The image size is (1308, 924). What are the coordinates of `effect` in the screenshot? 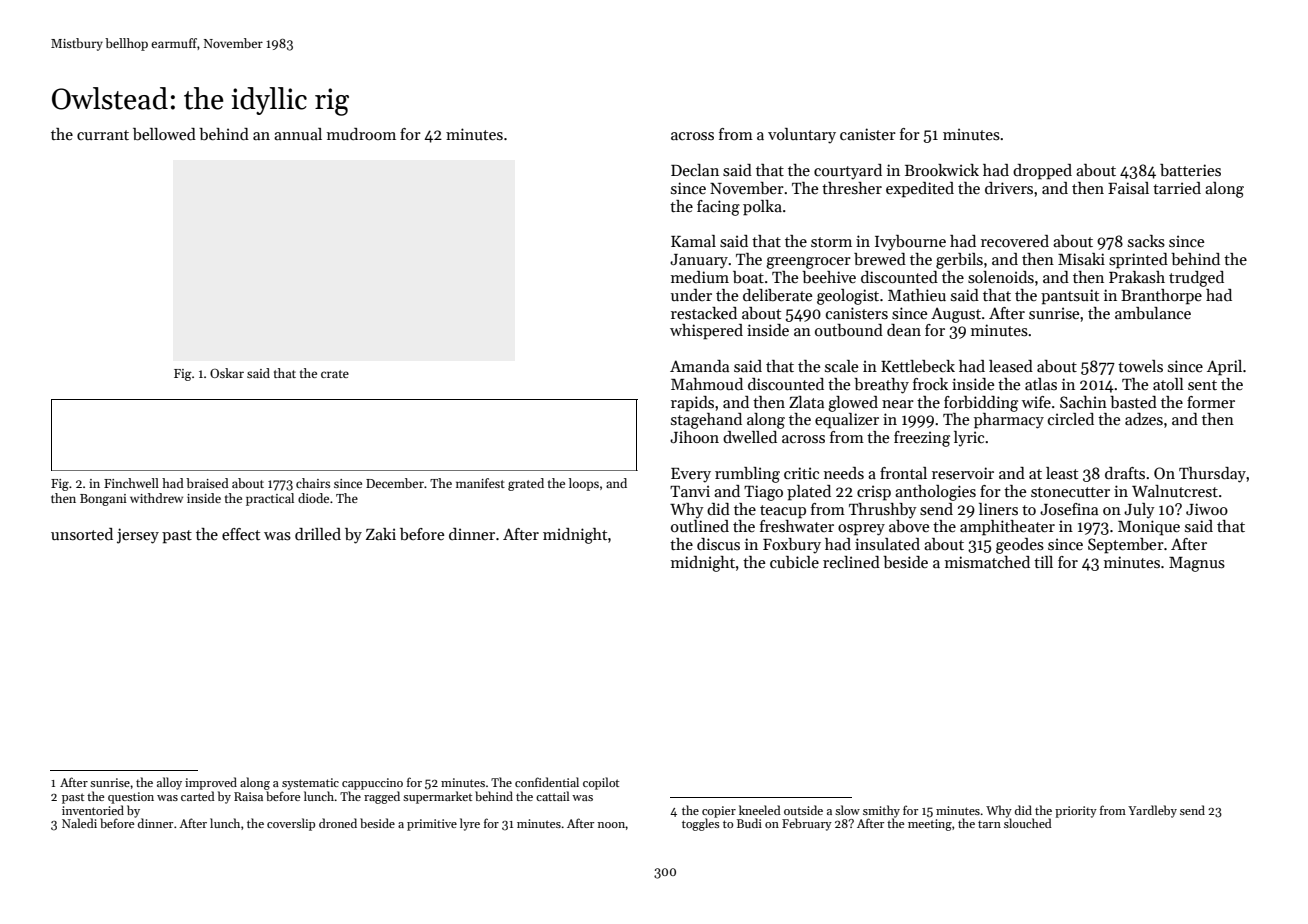 It's located at (241, 534).
